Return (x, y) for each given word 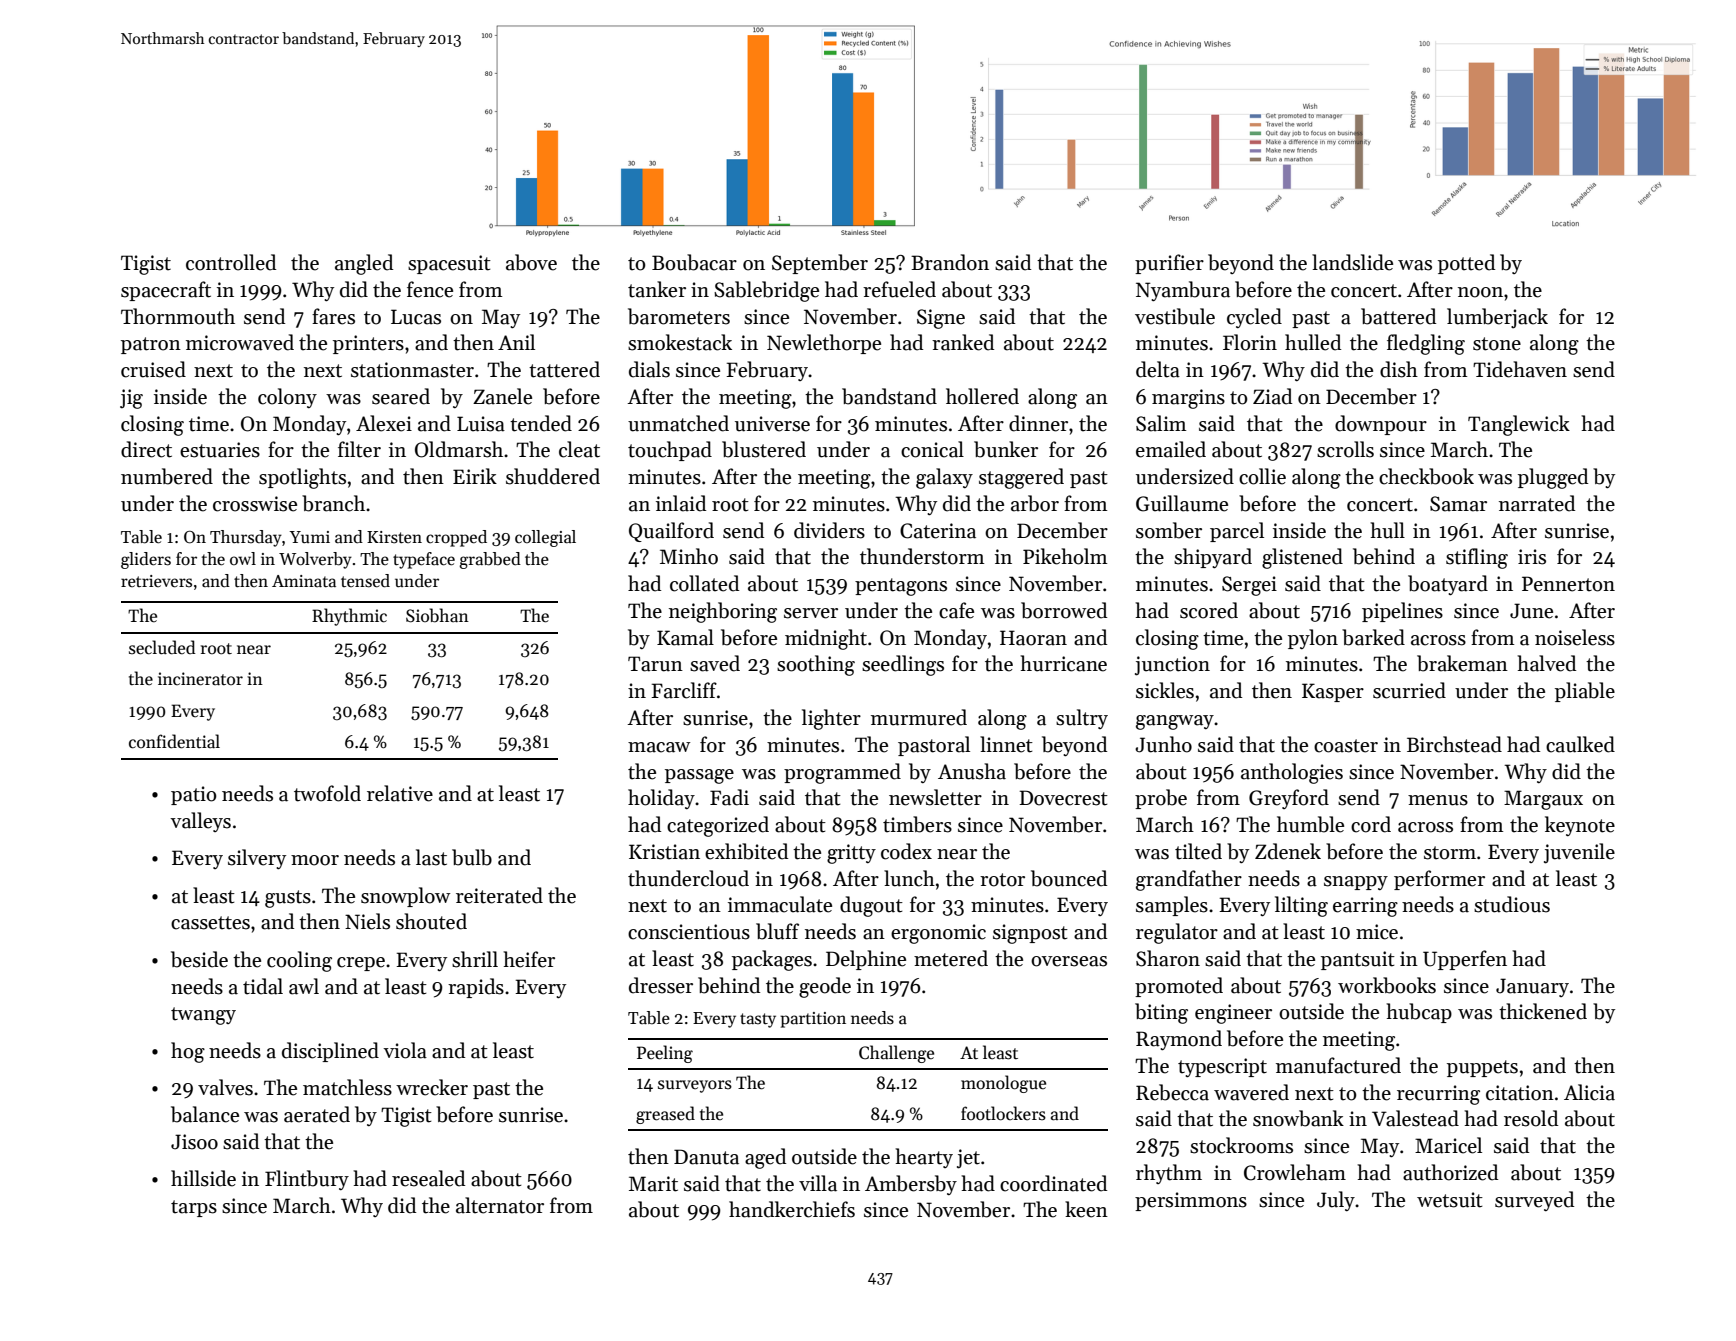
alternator (500, 1205)
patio (194, 795)
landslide (1352, 262)
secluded (162, 647)
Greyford (1289, 799)
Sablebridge (766, 291)
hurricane (1063, 663)
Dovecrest (1063, 798)
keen (1086, 1209)
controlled (231, 262)
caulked (1580, 744)
